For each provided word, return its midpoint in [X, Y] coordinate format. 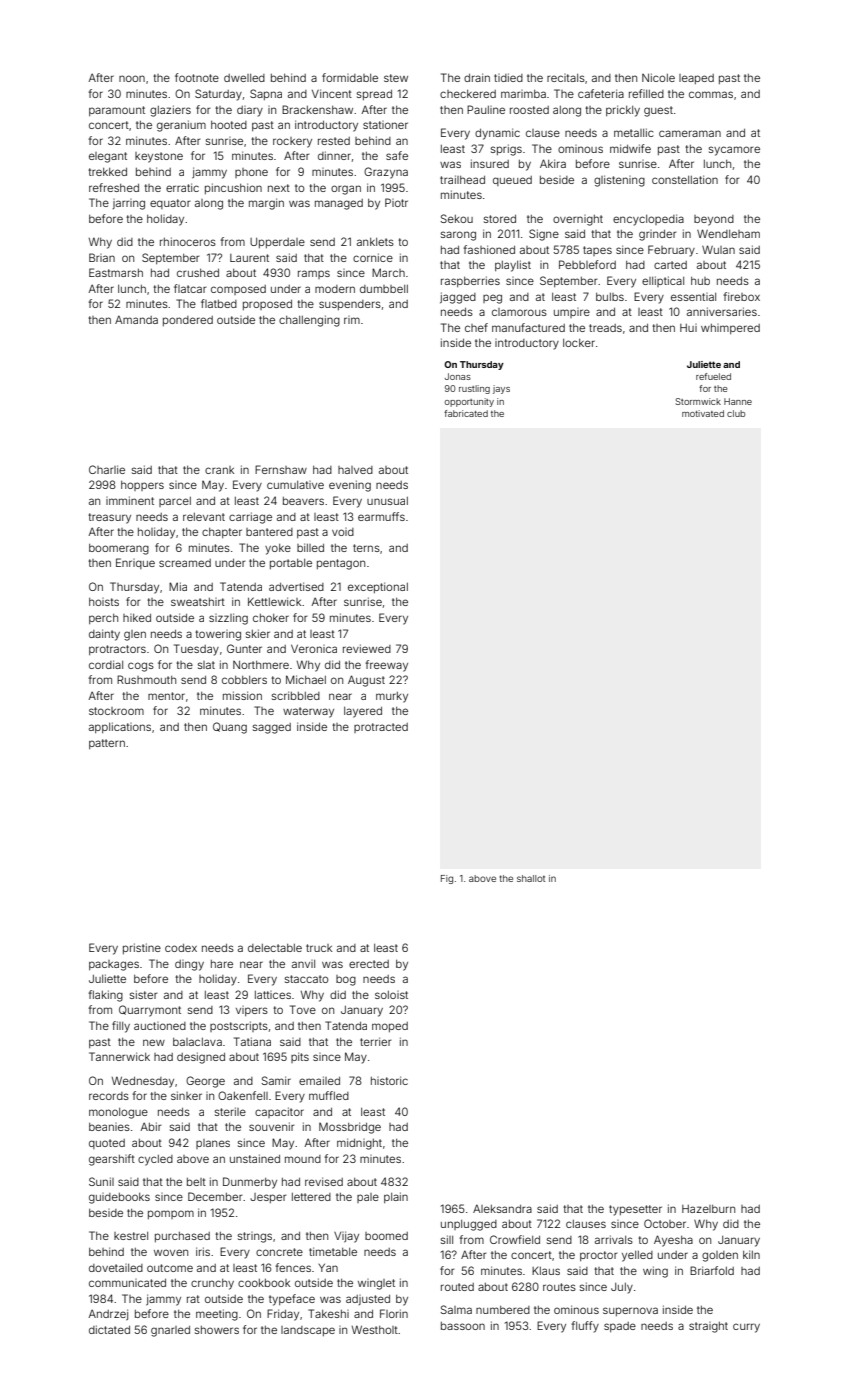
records [109, 1096]
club [736, 413]
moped [390, 1027]
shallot [531, 878]
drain [477, 77]
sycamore [734, 151]
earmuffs [381, 516]
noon [132, 78]
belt [196, 1182]
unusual [387, 501]
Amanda [136, 319]
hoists [104, 602]
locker [579, 343]
